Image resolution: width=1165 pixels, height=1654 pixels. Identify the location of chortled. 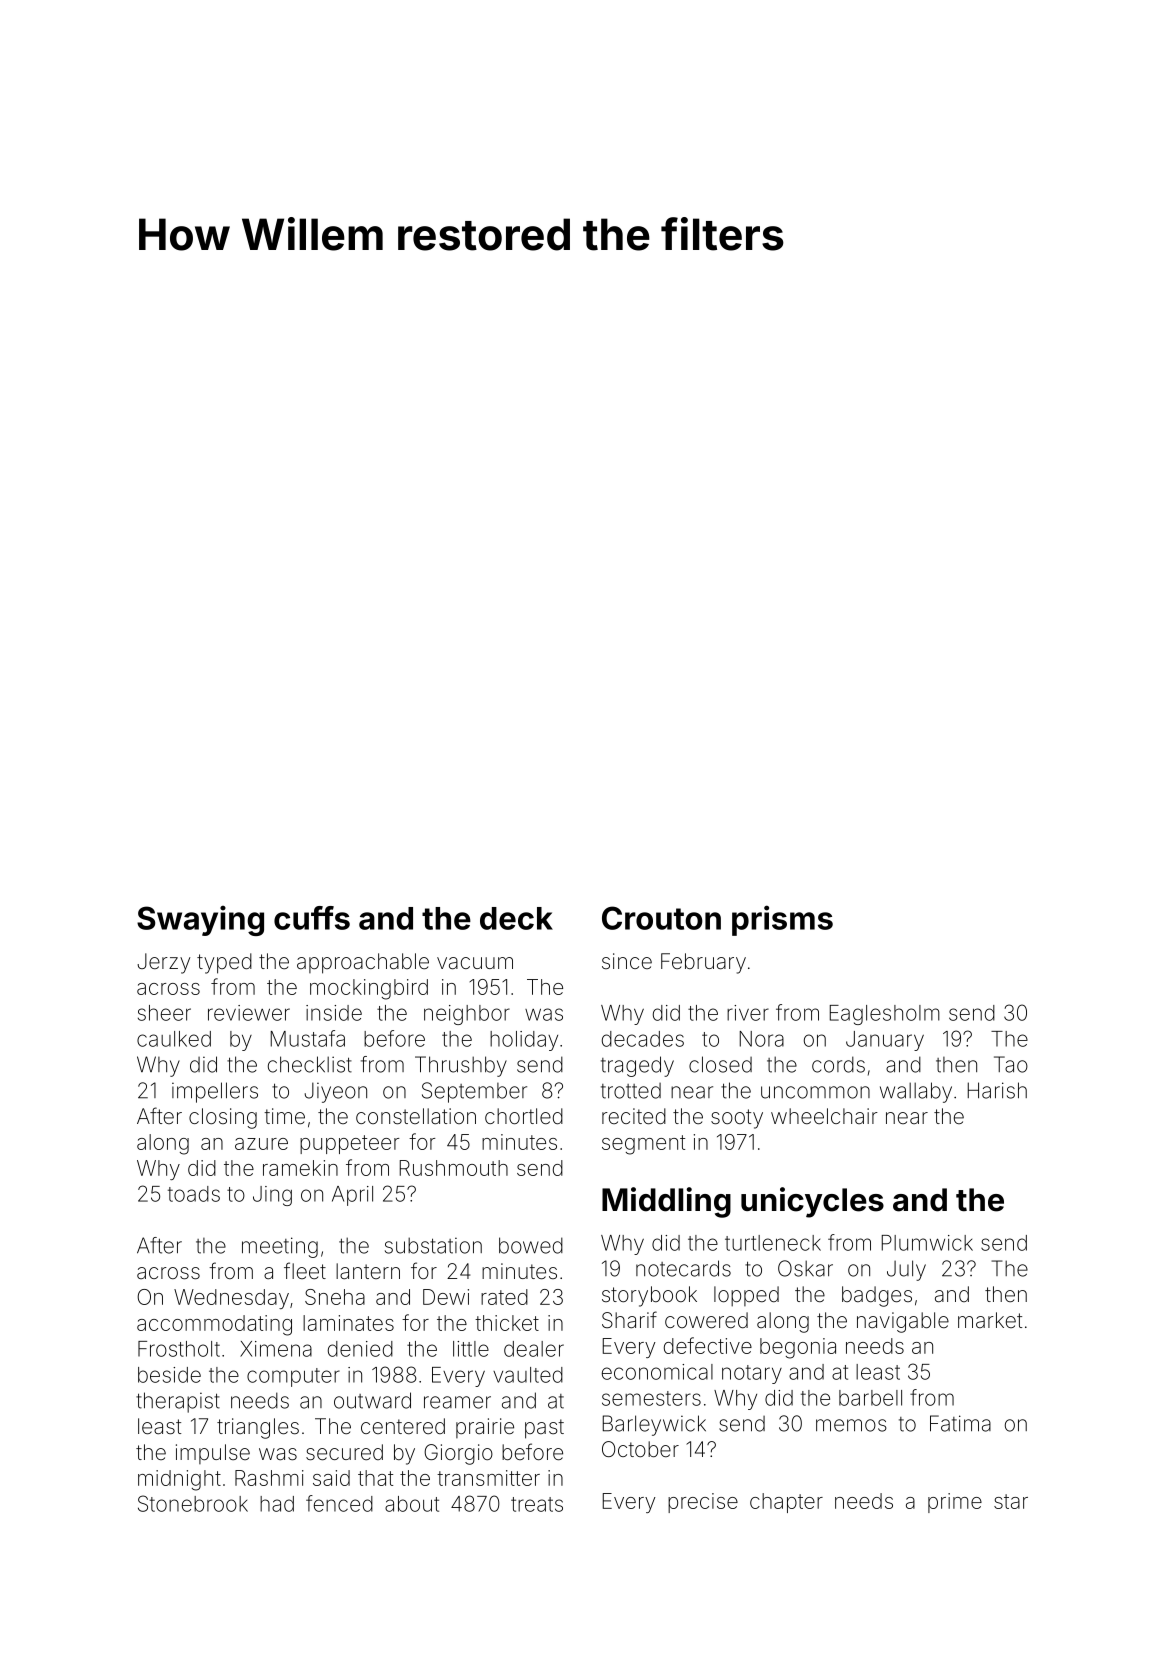
(524, 1116).
